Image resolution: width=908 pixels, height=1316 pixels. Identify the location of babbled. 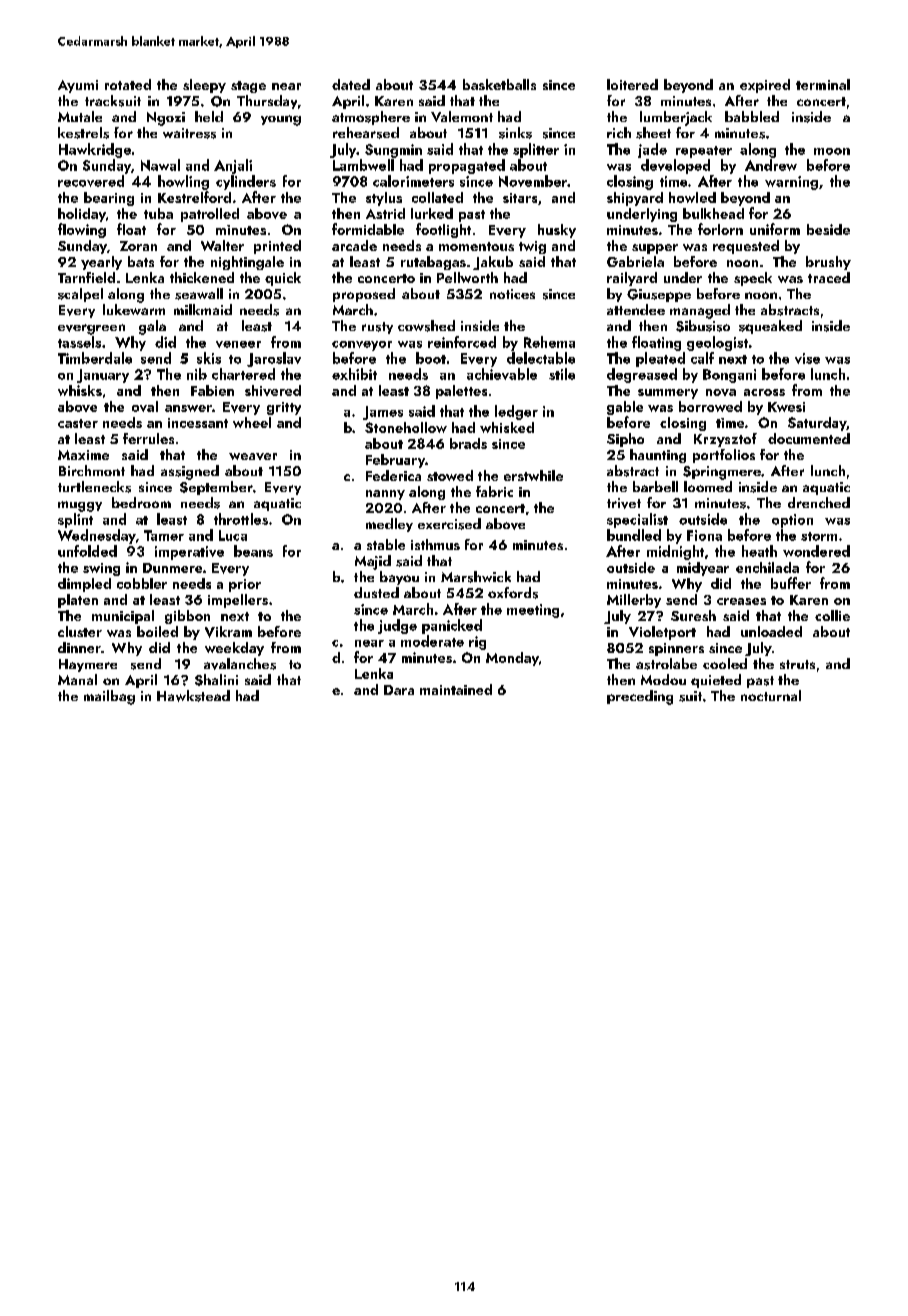
(752, 116).
